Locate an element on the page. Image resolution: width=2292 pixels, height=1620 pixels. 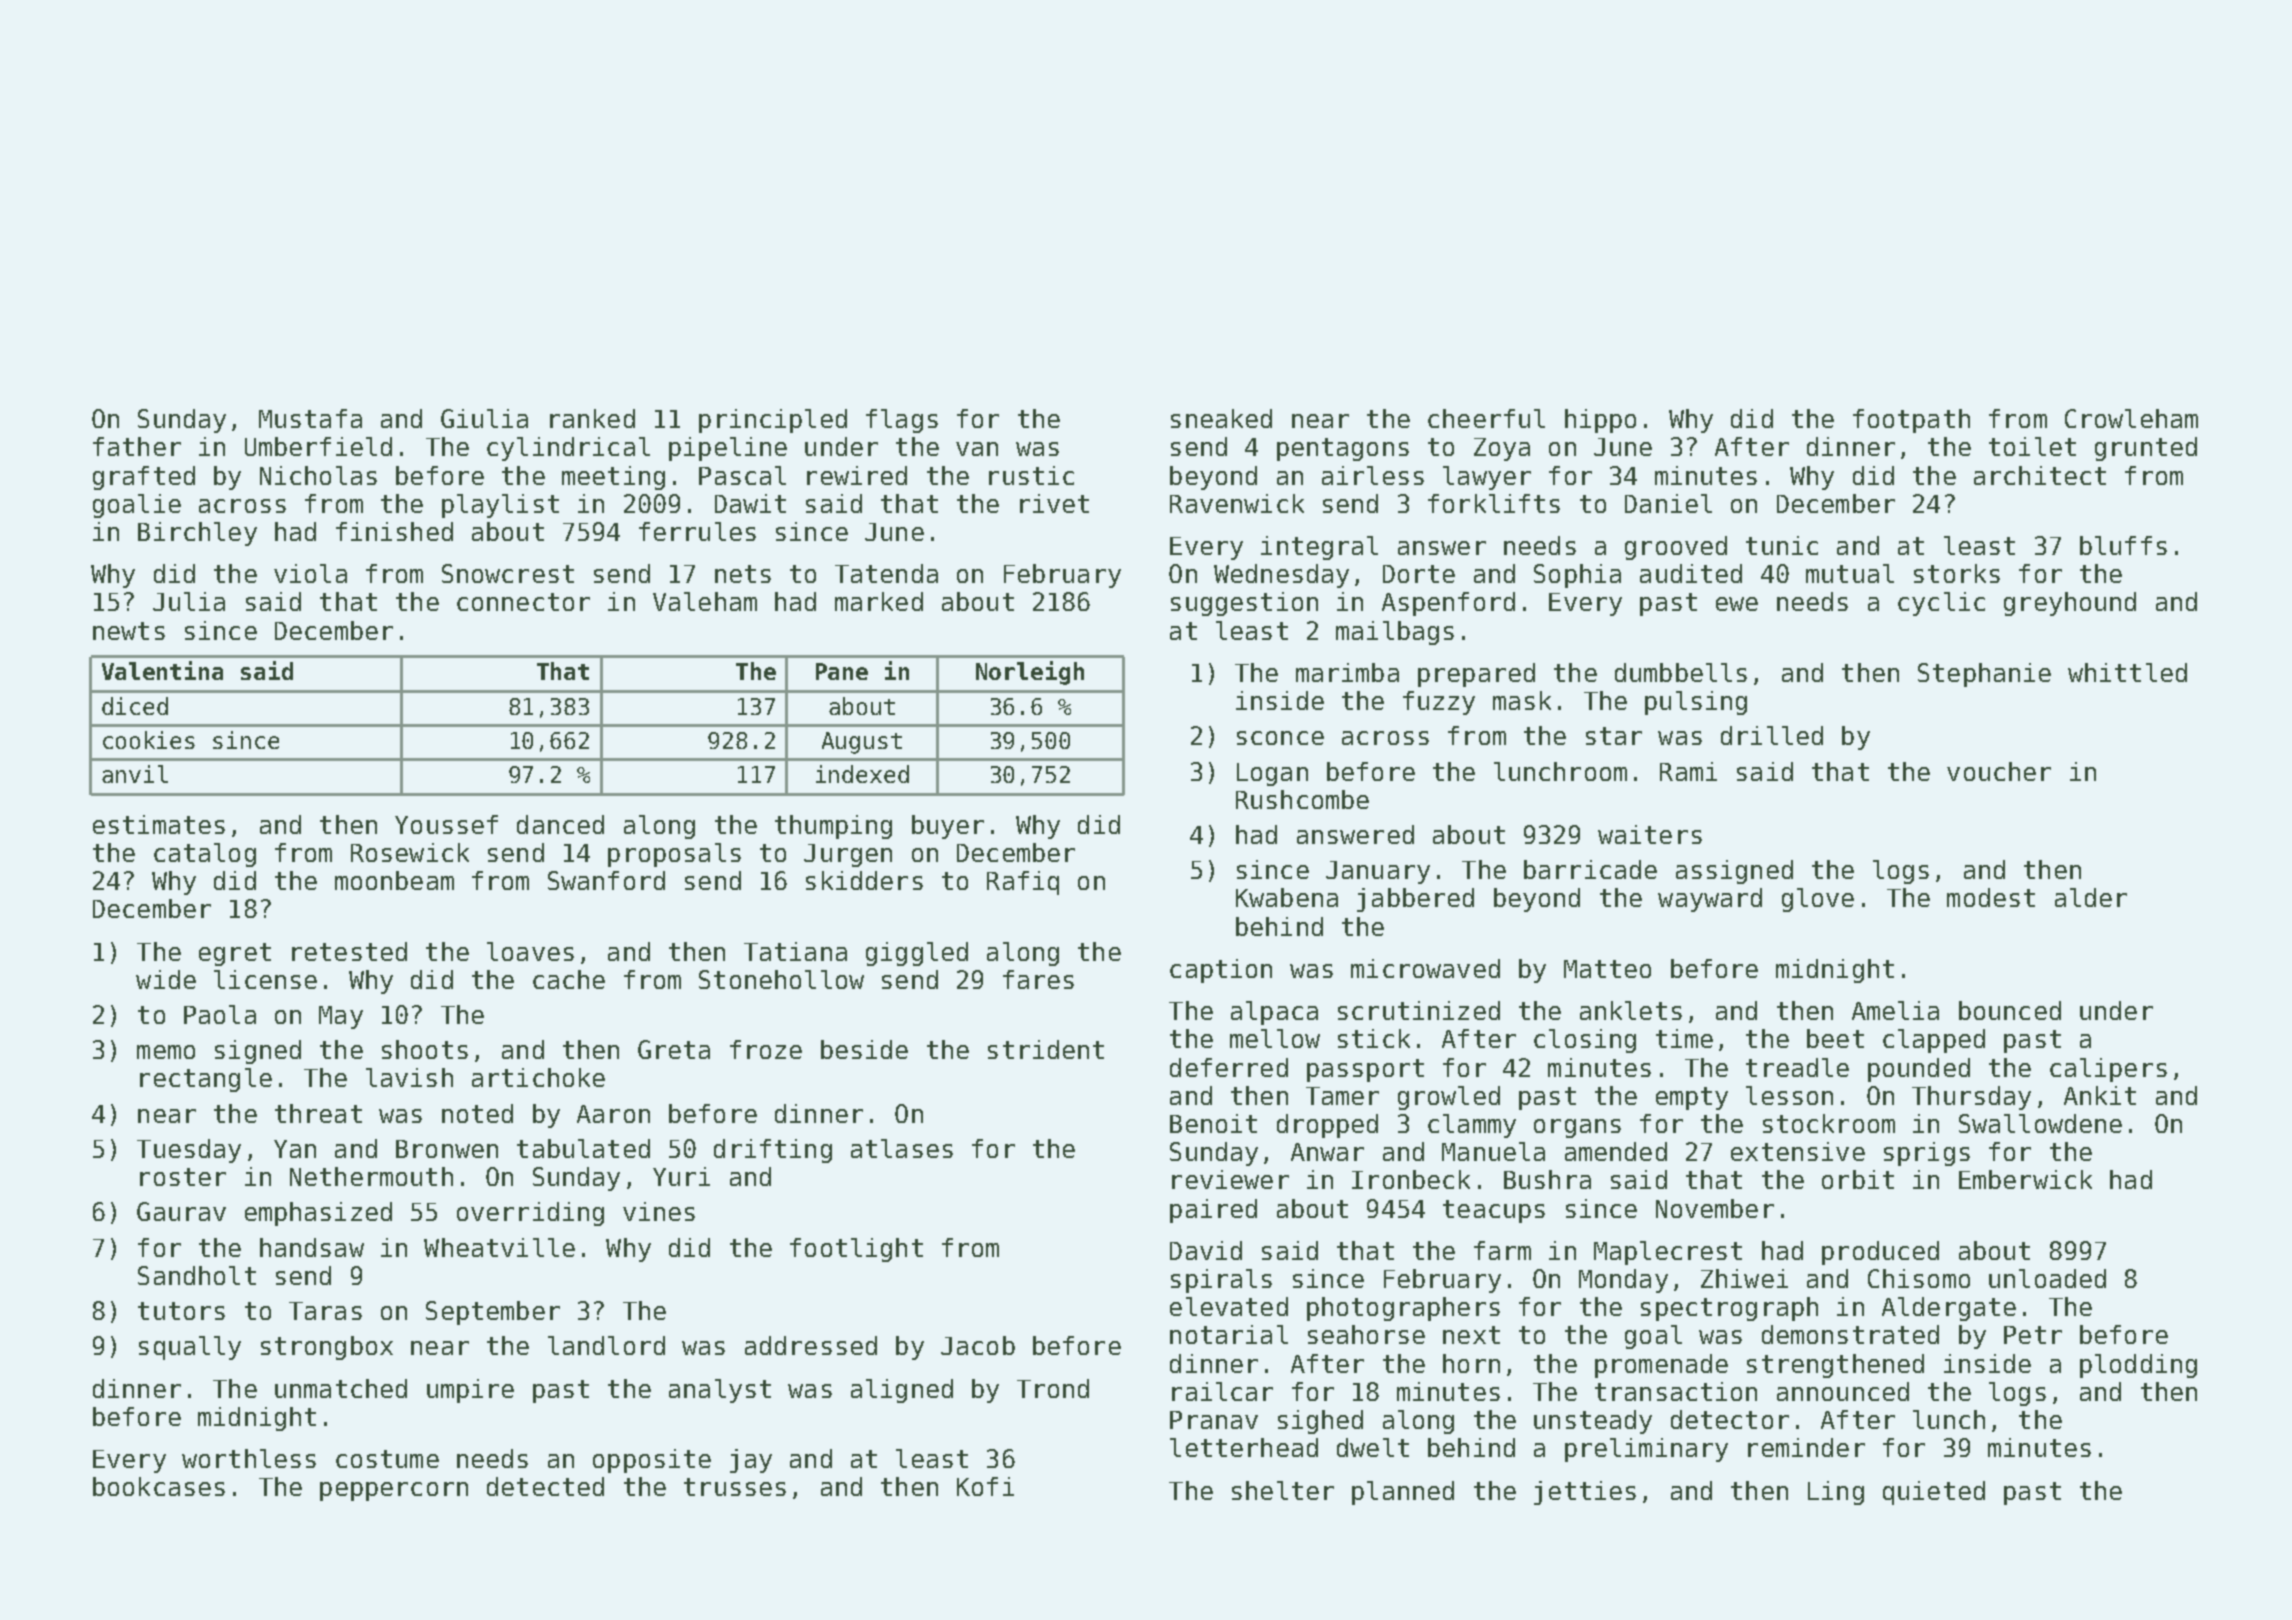
wayward is located at coordinates (1710, 900).
